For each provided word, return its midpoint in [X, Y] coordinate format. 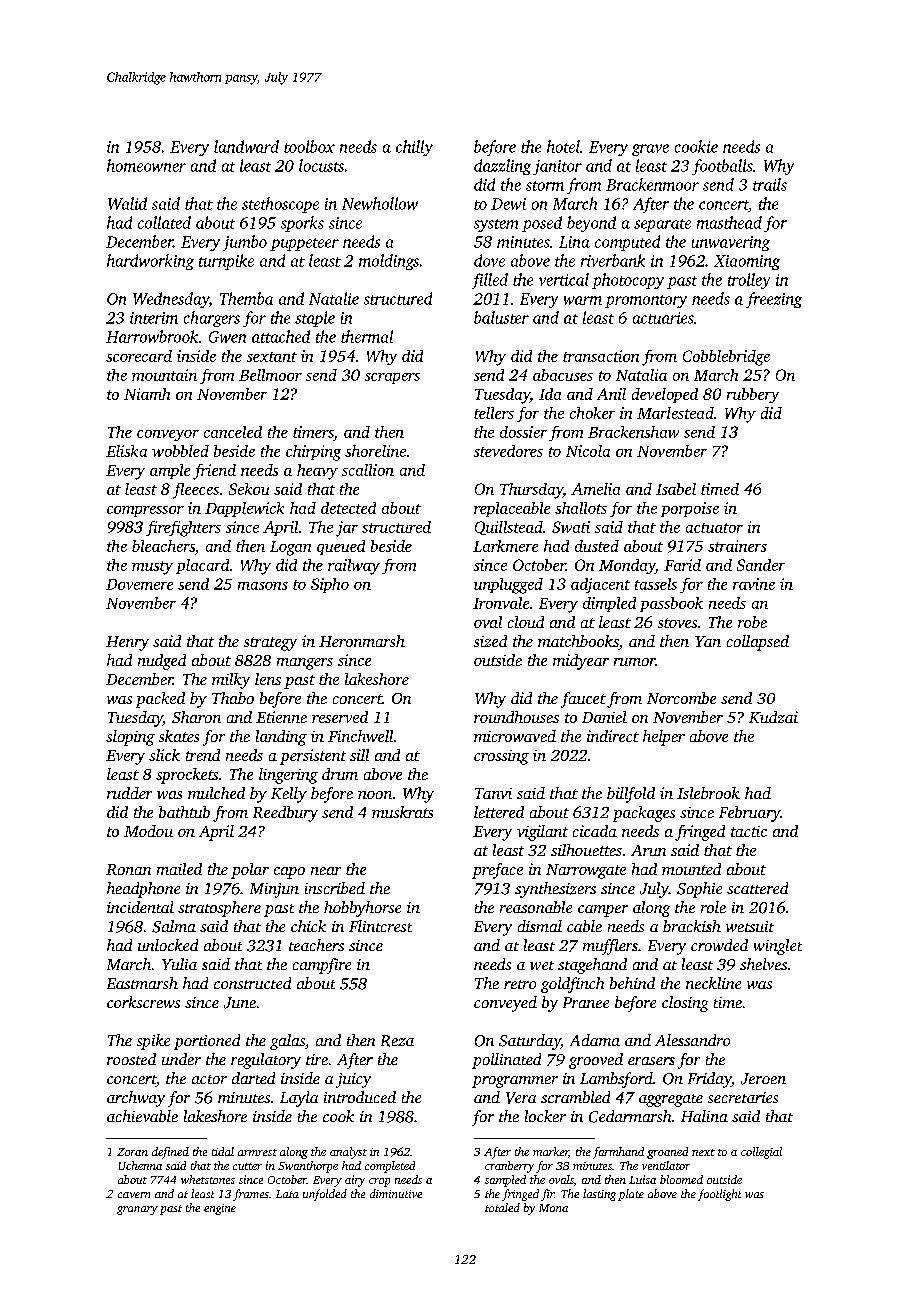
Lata [287, 1194]
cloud [526, 622]
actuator [714, 528]
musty [152, 568]
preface [497, 871]
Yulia [179, 964]
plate [631, 1195]
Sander [761, 565]
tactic [749, 831]
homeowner [146, 165]
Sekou [249, 489]
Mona [553, 1208]
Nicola [588, 451]
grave [650, 150]
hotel [563, 146]
